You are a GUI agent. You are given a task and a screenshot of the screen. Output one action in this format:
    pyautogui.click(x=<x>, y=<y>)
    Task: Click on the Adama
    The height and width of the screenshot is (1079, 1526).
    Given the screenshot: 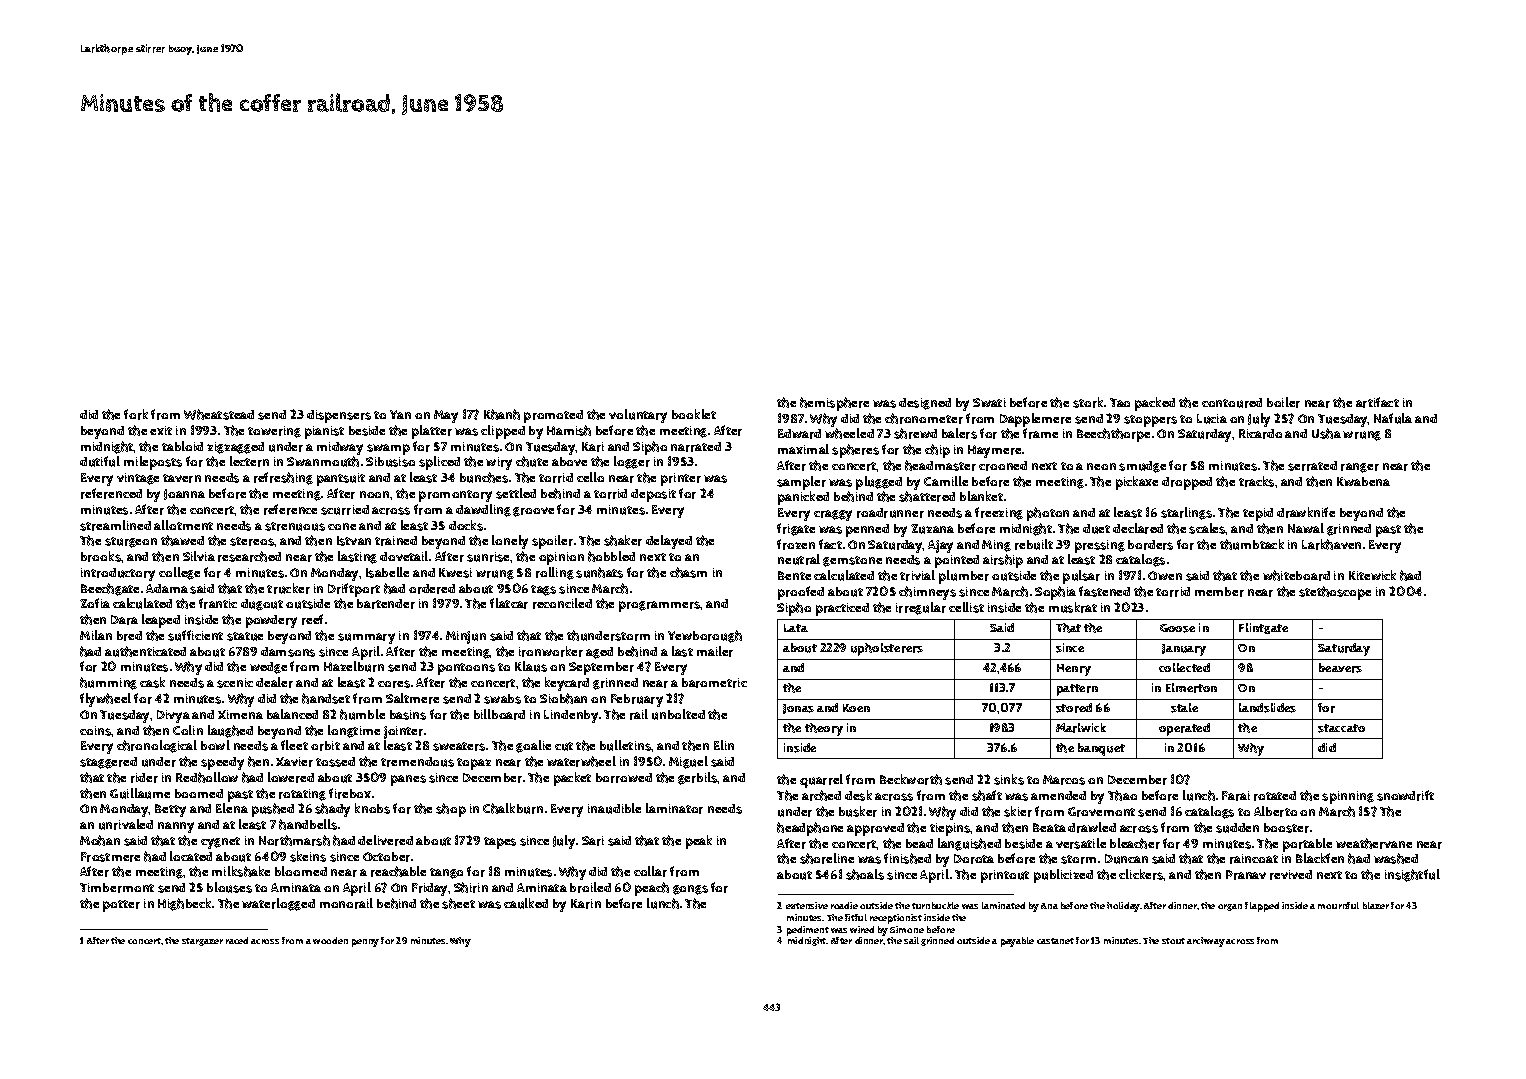 What is the action you would take?
    pyautogui.click(x=167, y=588)
